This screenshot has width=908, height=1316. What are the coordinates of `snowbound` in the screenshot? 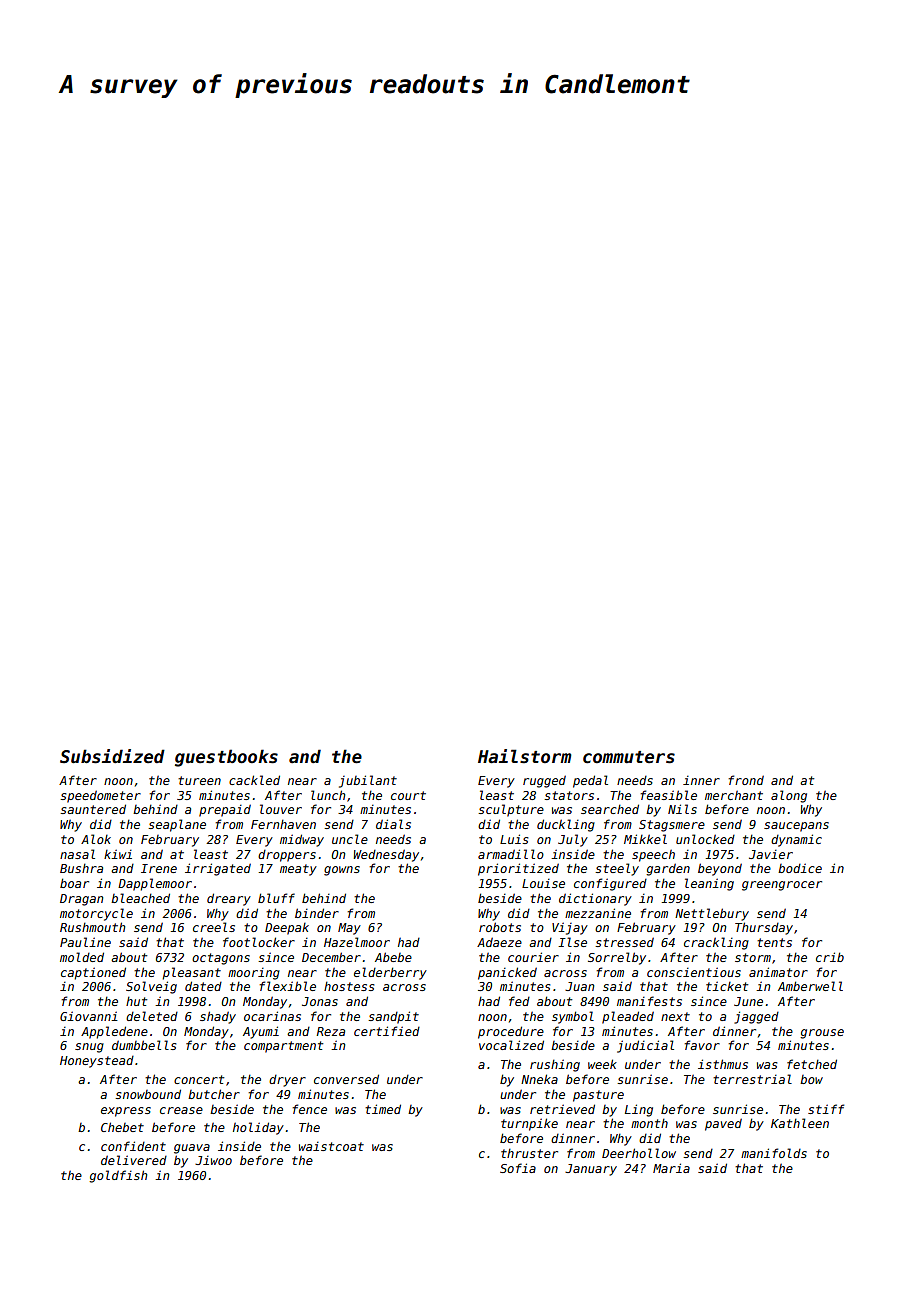 It's located at (148, 1094).
